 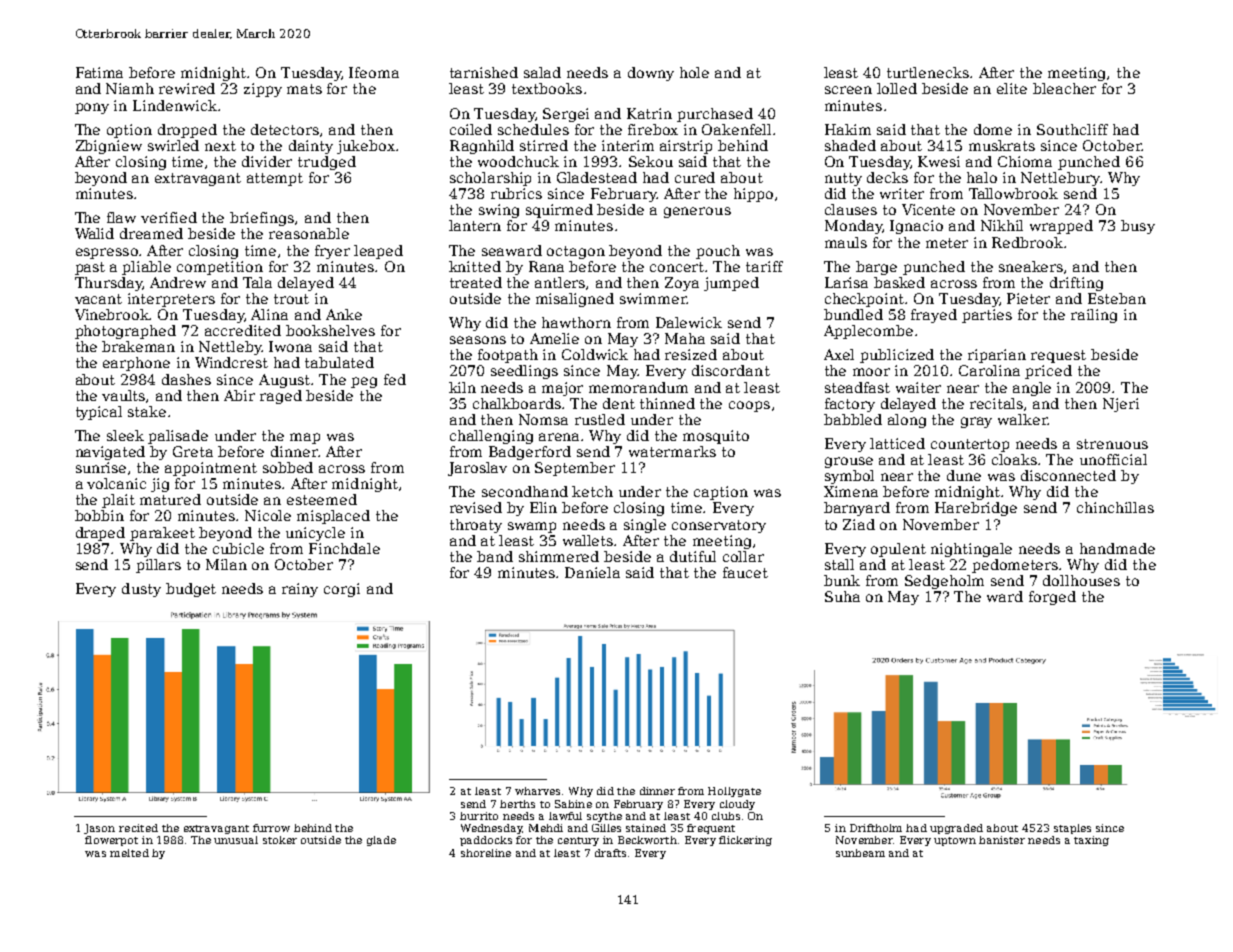 What do you see at coordinates (1112, 444) in the image?
I see `strenuous` at bounding box center [1112, 444].
